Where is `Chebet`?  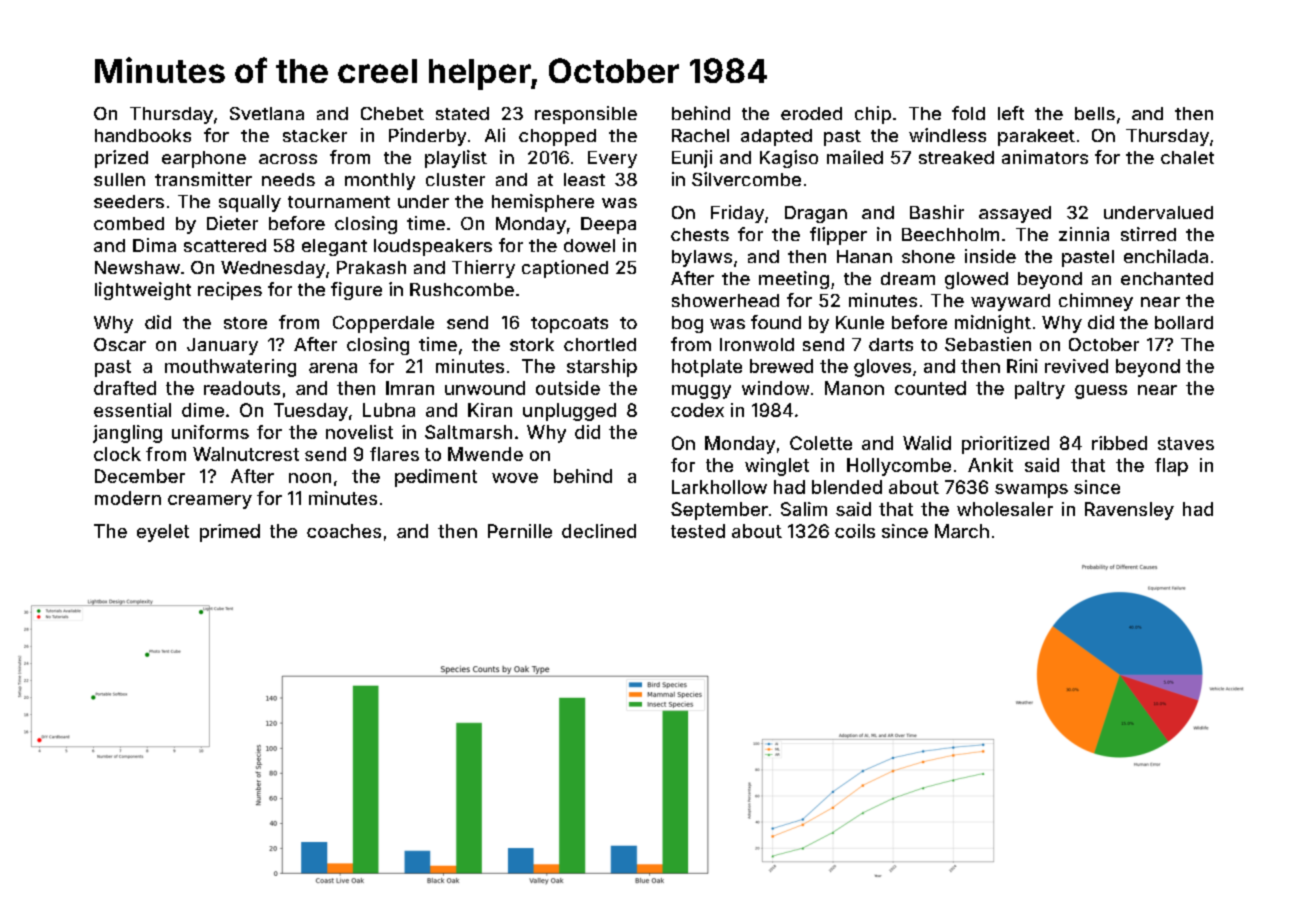
Chebet is located at coordinates (392, 113).
